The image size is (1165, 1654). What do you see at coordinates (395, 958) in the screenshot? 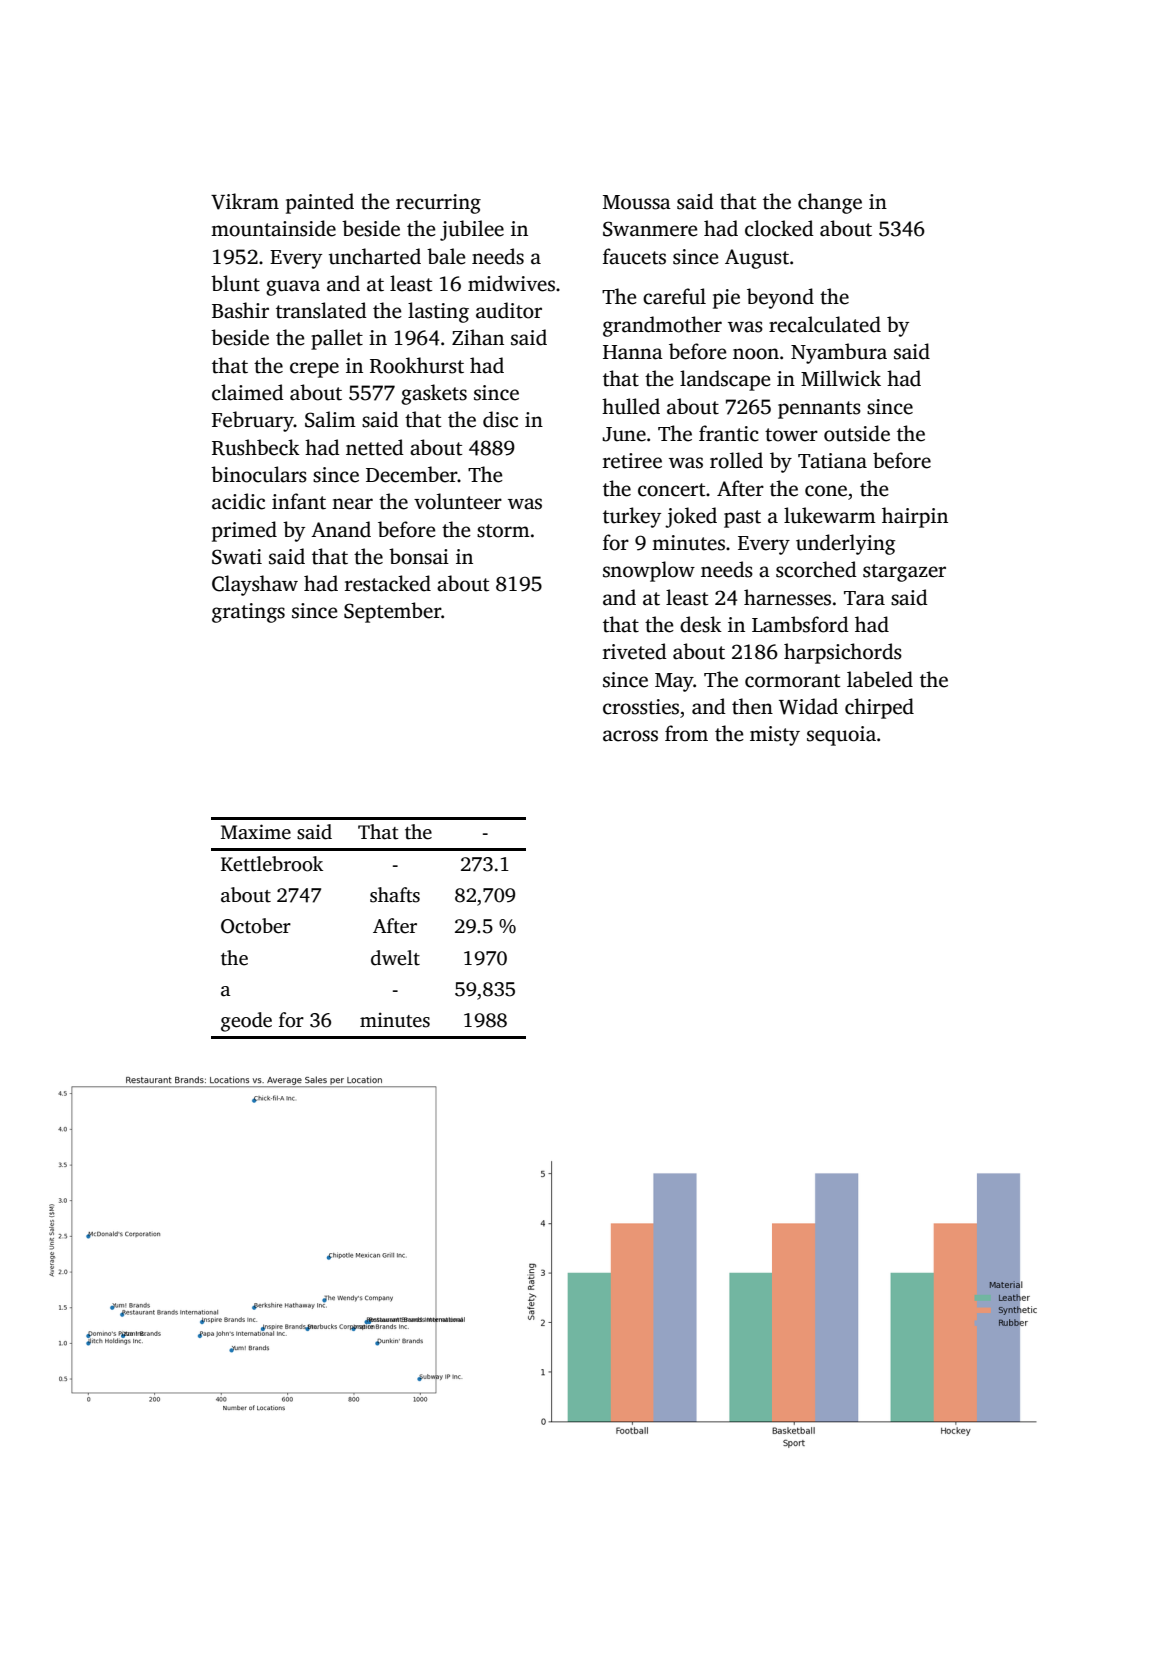
I see `dwelt` at bounding box center [395, 958].
